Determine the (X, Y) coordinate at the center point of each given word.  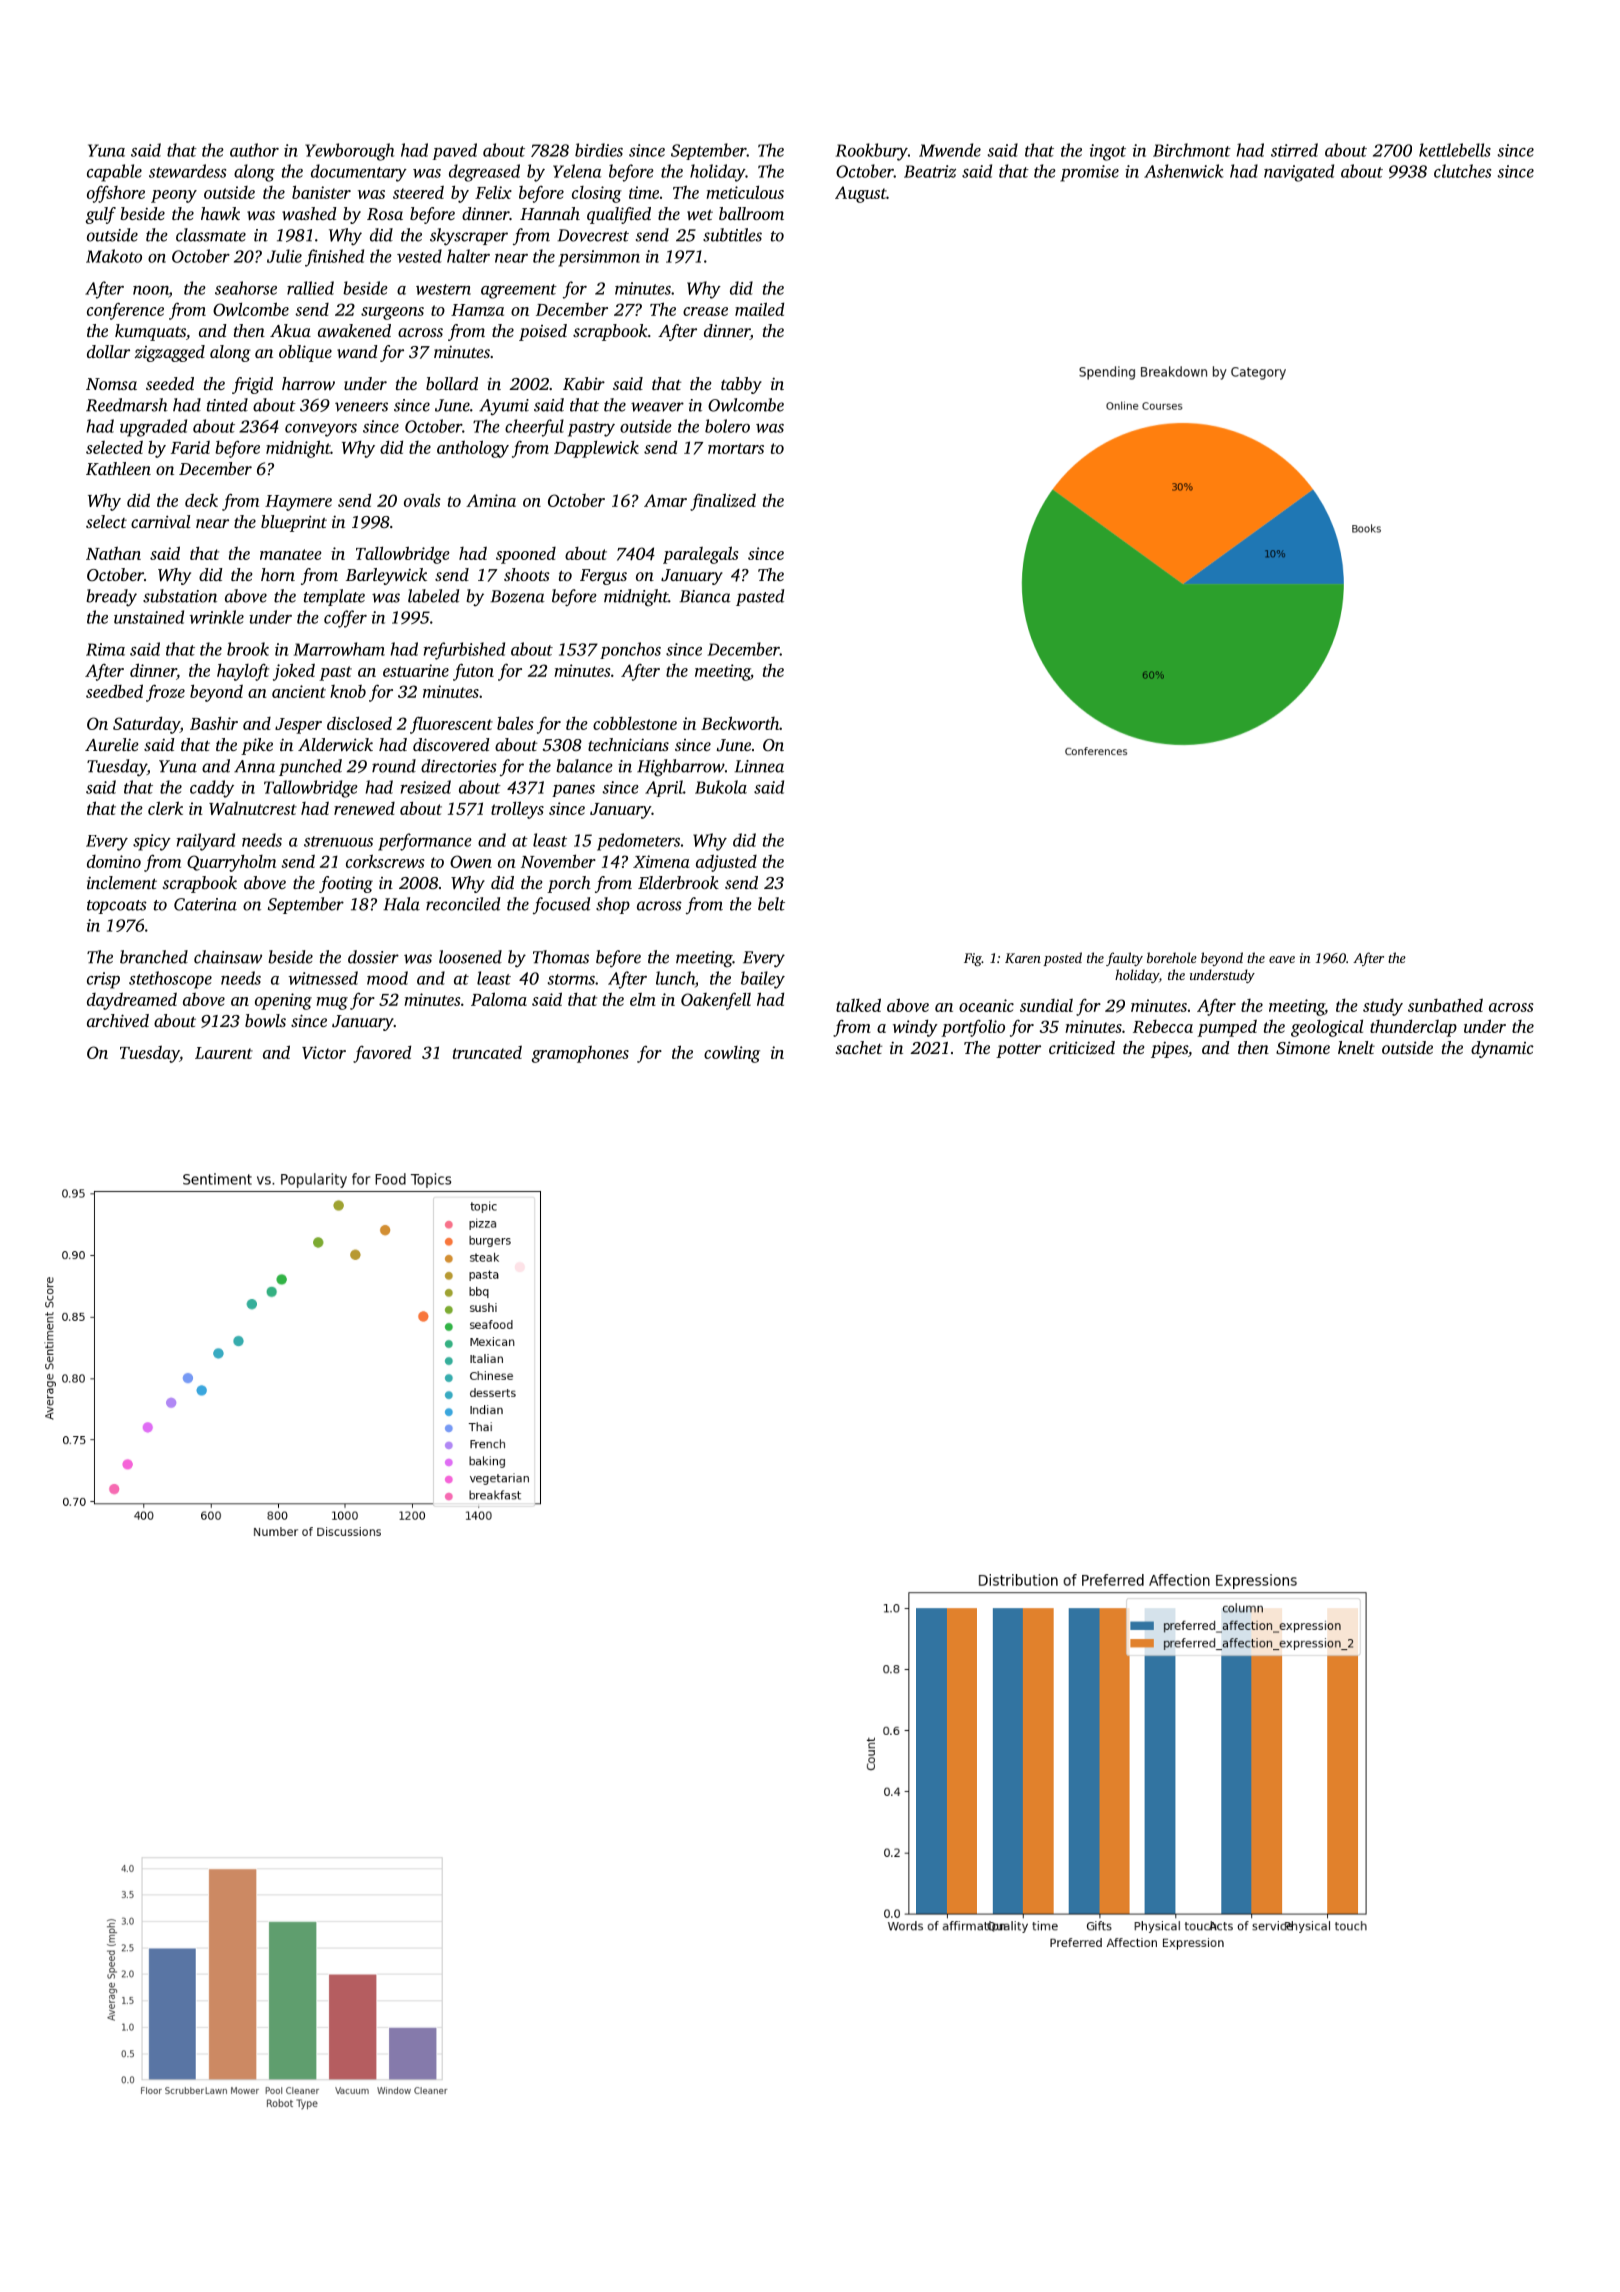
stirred (1294, 150)
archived (118, 1020)
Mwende (950, 150)
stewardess (187, 171)
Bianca (705, 596)
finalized (723, 502)
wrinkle (216, 617)
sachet (858, 1047)
